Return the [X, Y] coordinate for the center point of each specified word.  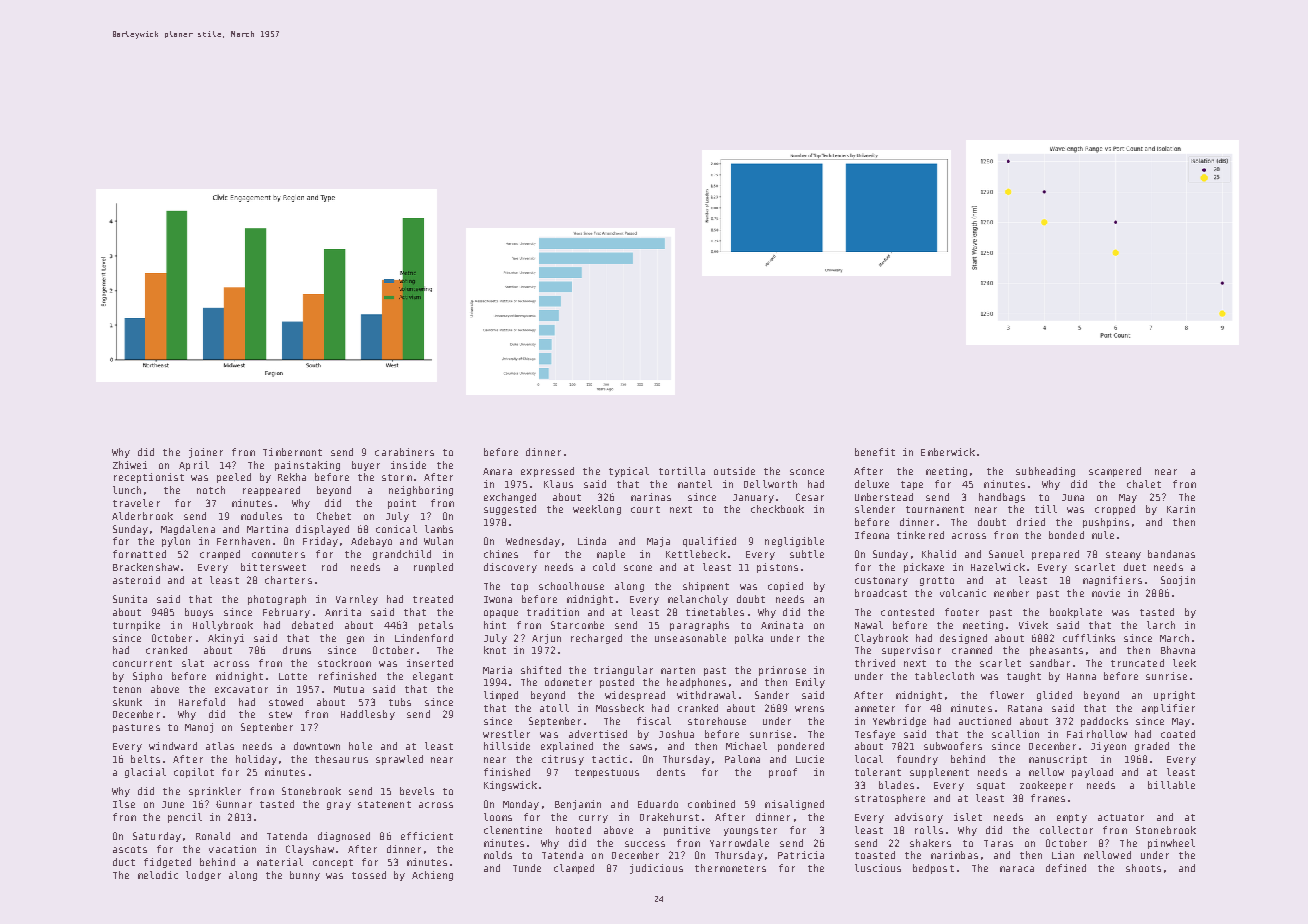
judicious [656, 869]
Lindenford [424, 638]
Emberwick [948, 452]
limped [501, 696]
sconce [807, 472]
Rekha [292, 477]
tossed [369, 875]
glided [1054, 696]
